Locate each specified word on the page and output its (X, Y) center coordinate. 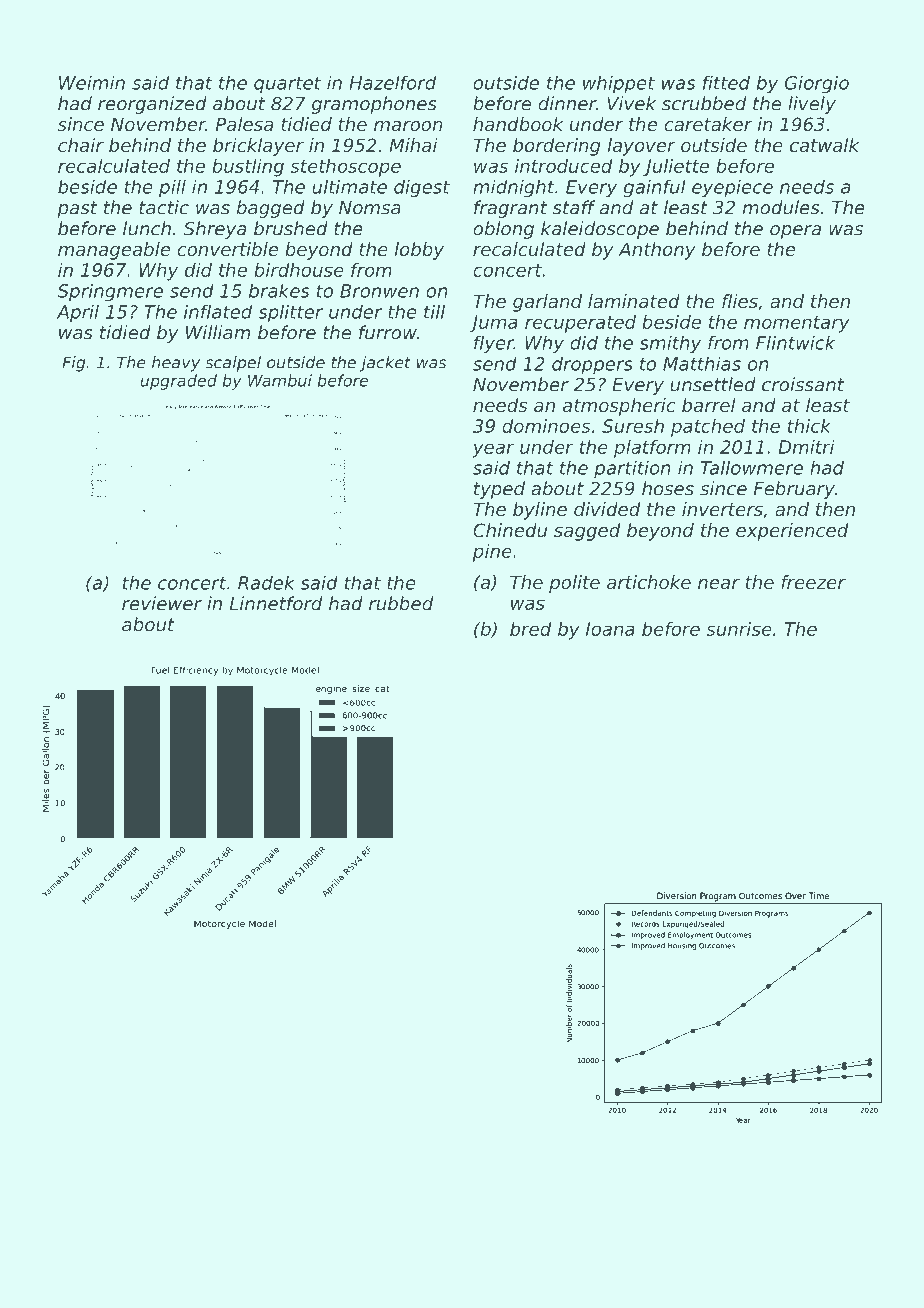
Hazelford (392, 82)
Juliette (676, 168)
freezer (813, 582)
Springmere (110, 293)
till (434, 311)
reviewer (162, 603)
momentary (797, 324)
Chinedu (510, 530)
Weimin (92, 82)
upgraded (178, 382)
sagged (587, 532)
